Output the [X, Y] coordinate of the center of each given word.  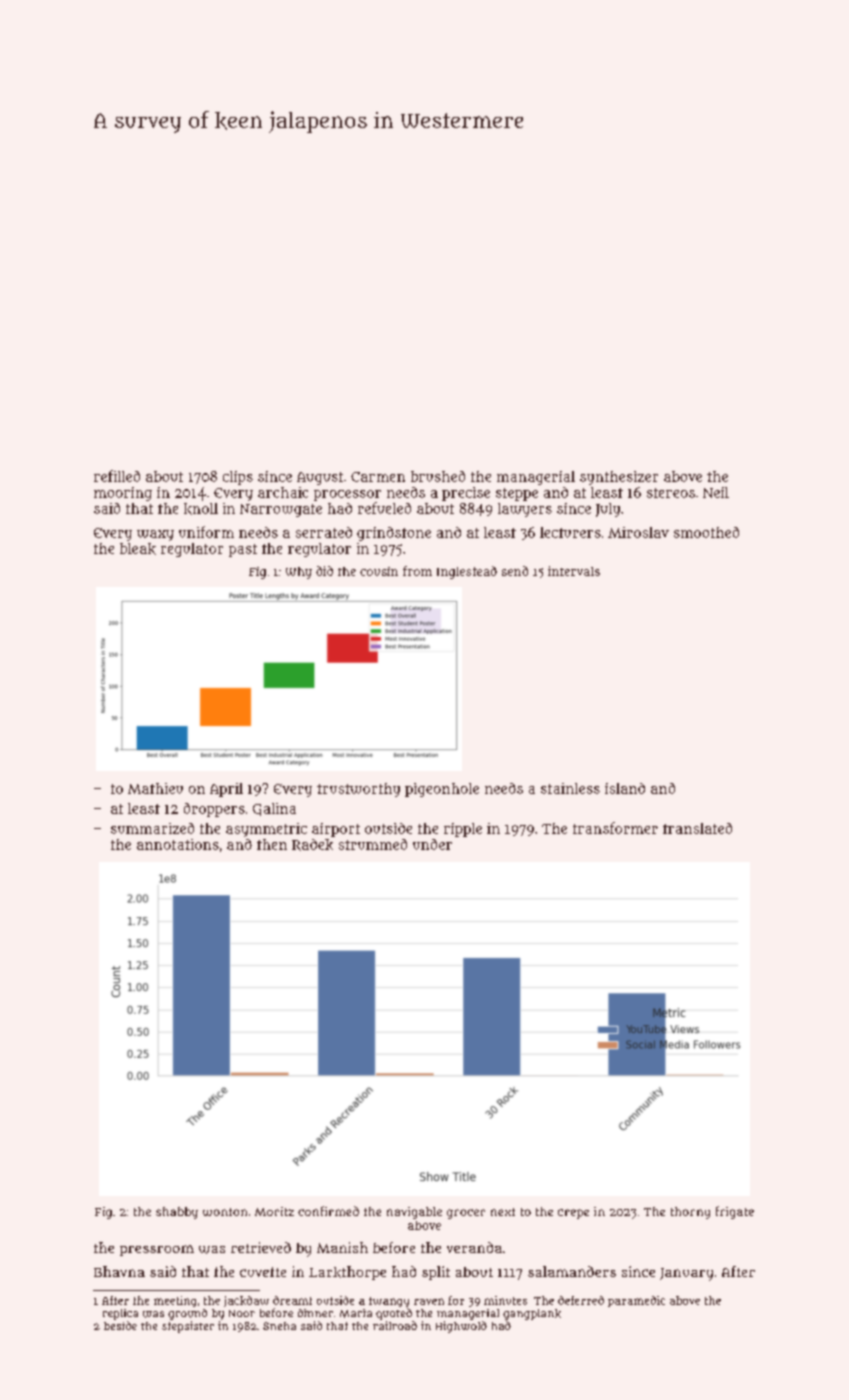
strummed [373, 844]
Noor [242, 1313]
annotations [178, 844]
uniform [206, 532]
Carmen [378, 477]
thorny [690, 1213]
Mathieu [155, 788]
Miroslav [638, 532]
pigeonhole [442, 790]
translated [697, 828]
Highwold [461, 1327]
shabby [177, 1213]
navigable [414, 1213]
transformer [615, 828]
